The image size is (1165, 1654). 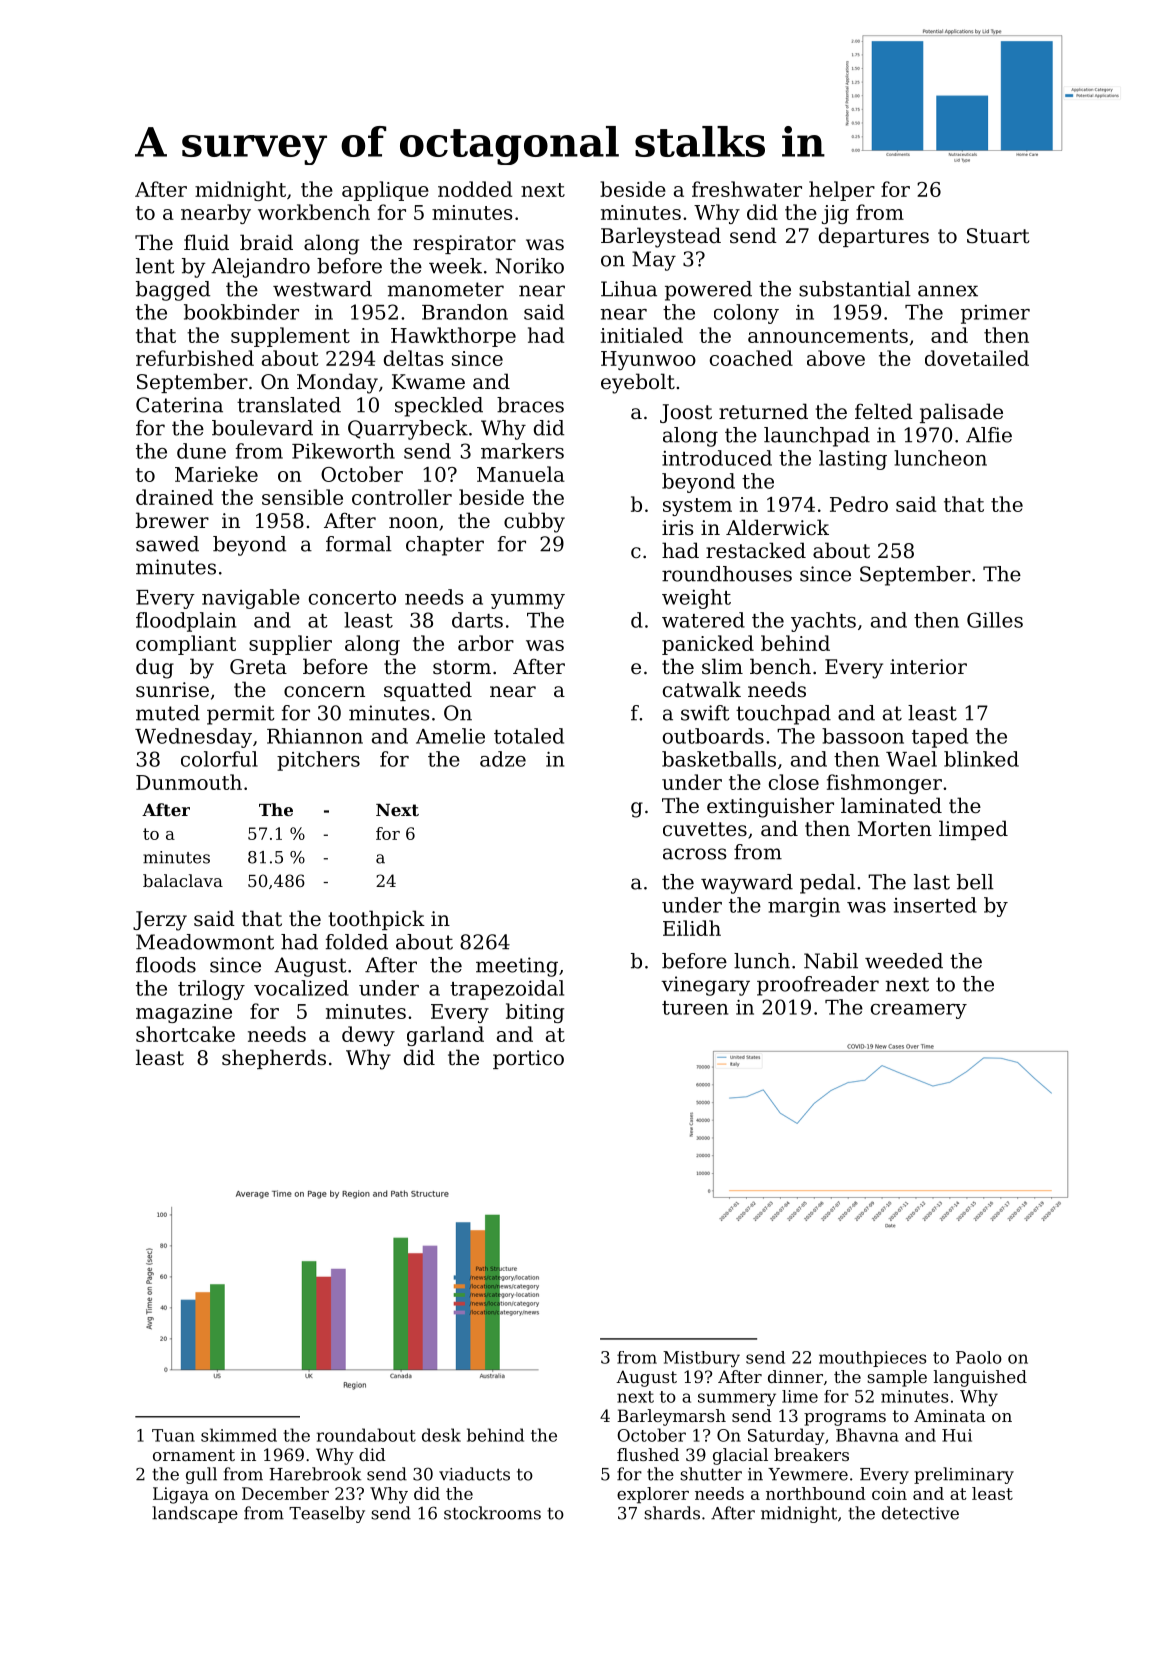 What do you see at coordinates (385, 191) in the screenshot?
I see `applique` at bounding box center [385, 191].
